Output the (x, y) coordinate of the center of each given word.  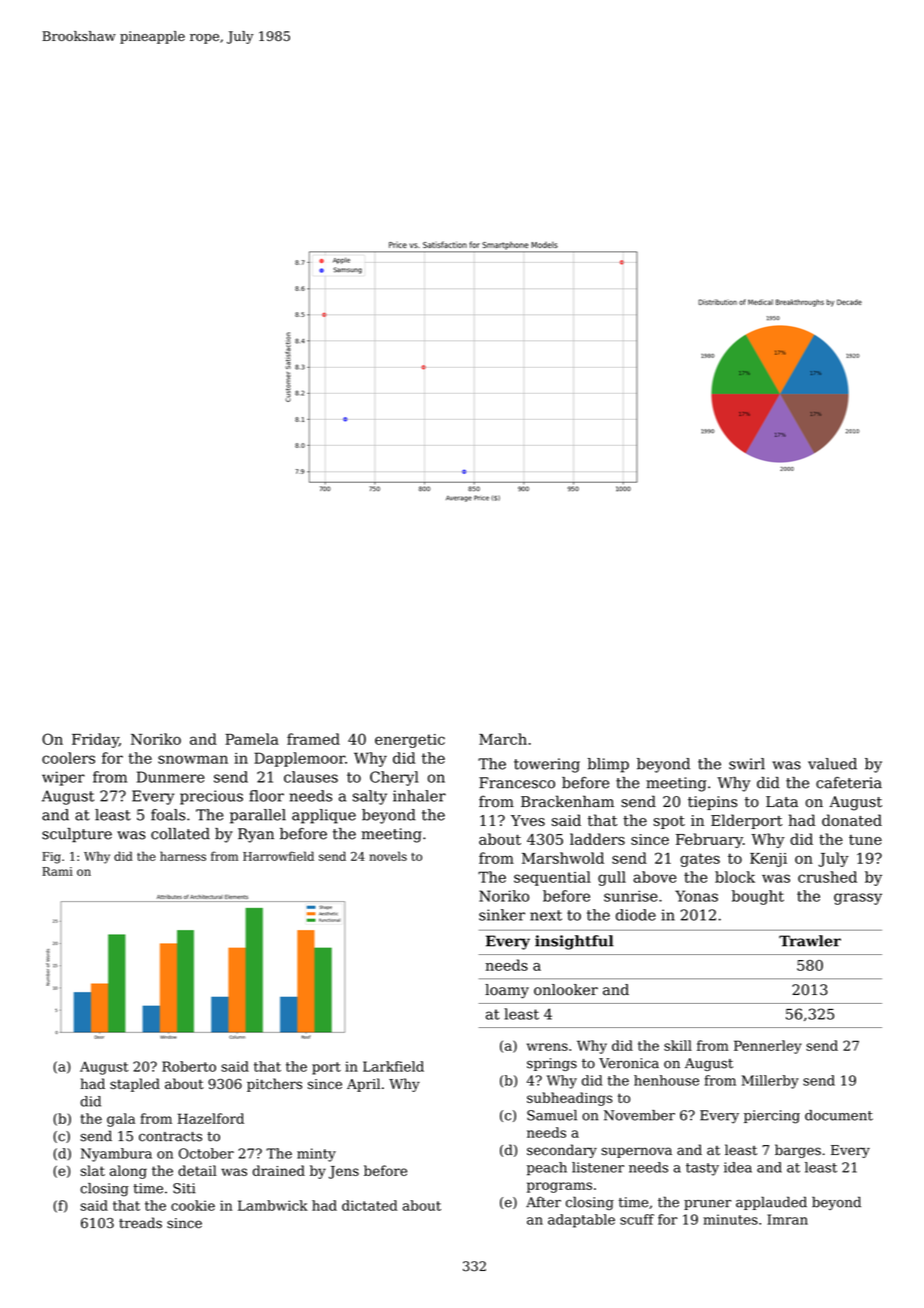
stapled (135, 1085)
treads (140, 1223)
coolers (68, 758)
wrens (547, 1047)
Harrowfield (278, 856)
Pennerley (768, 1047)
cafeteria (849, 783)
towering (547, 765)
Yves (528, 820)
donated (852, 820)
